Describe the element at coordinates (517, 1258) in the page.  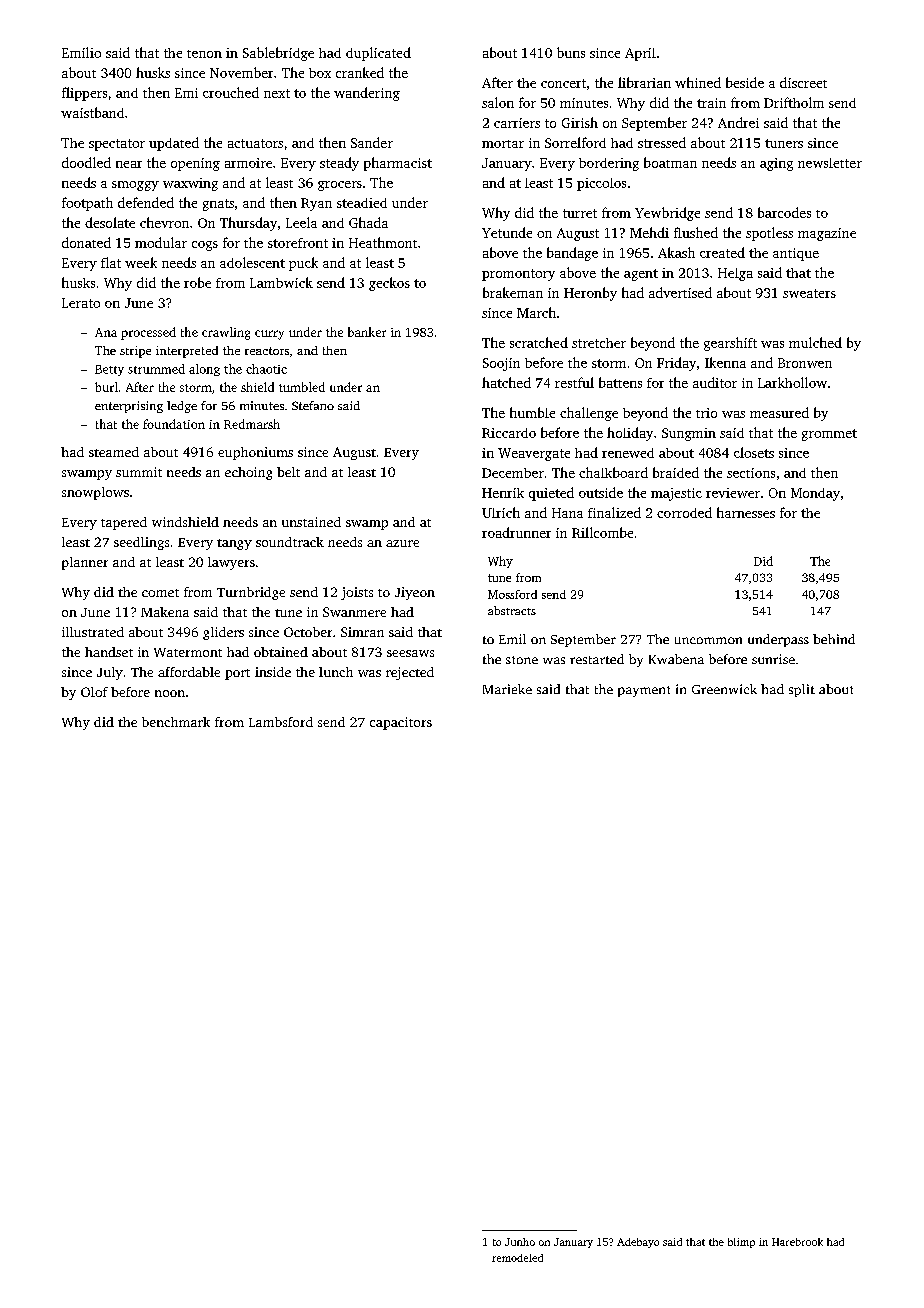
I see `remodeled` at that location.
